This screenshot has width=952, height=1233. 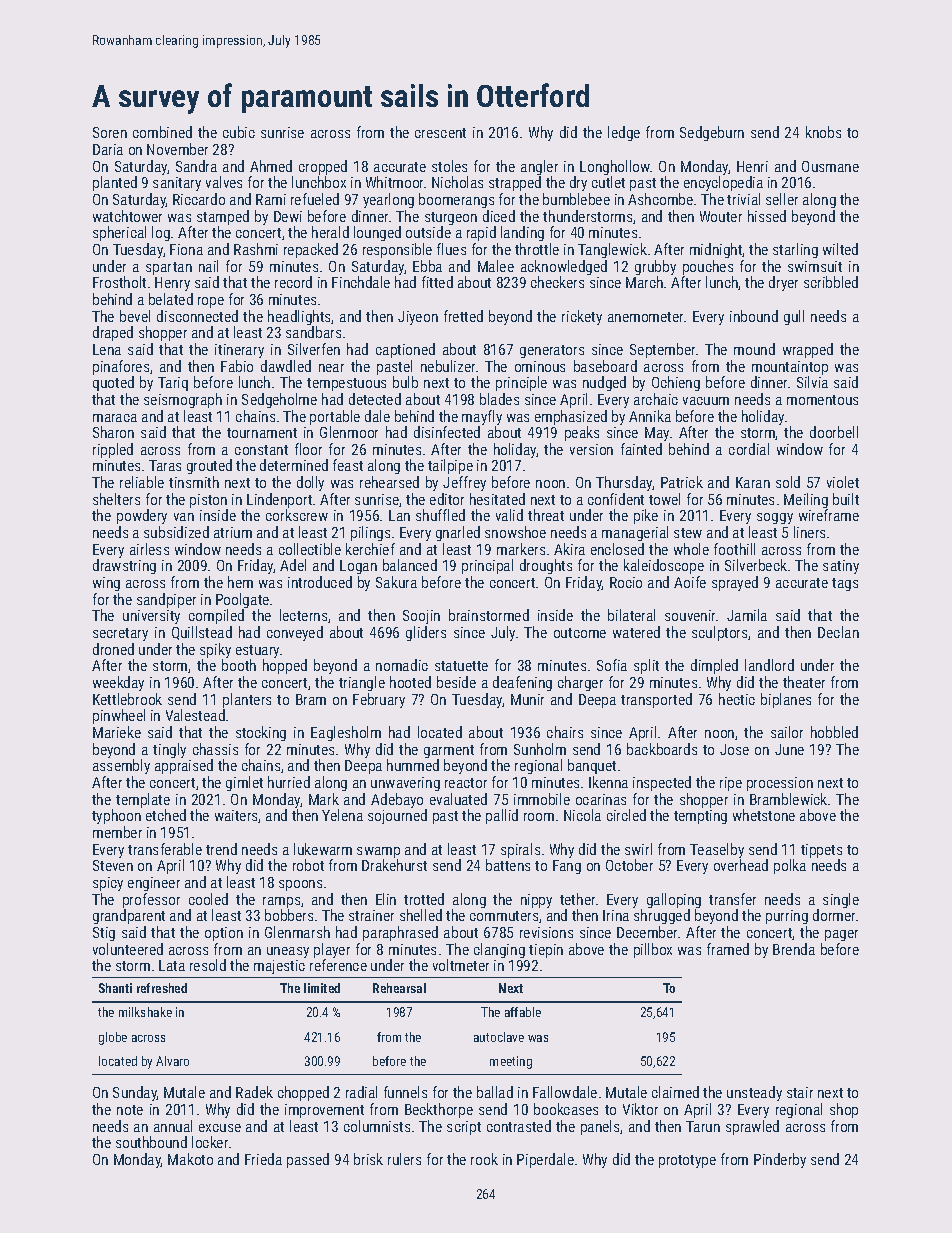 What do you see at coordinates (716, 250) in the screenshot?
I see `midnight` at bounding box center [716, 250].
